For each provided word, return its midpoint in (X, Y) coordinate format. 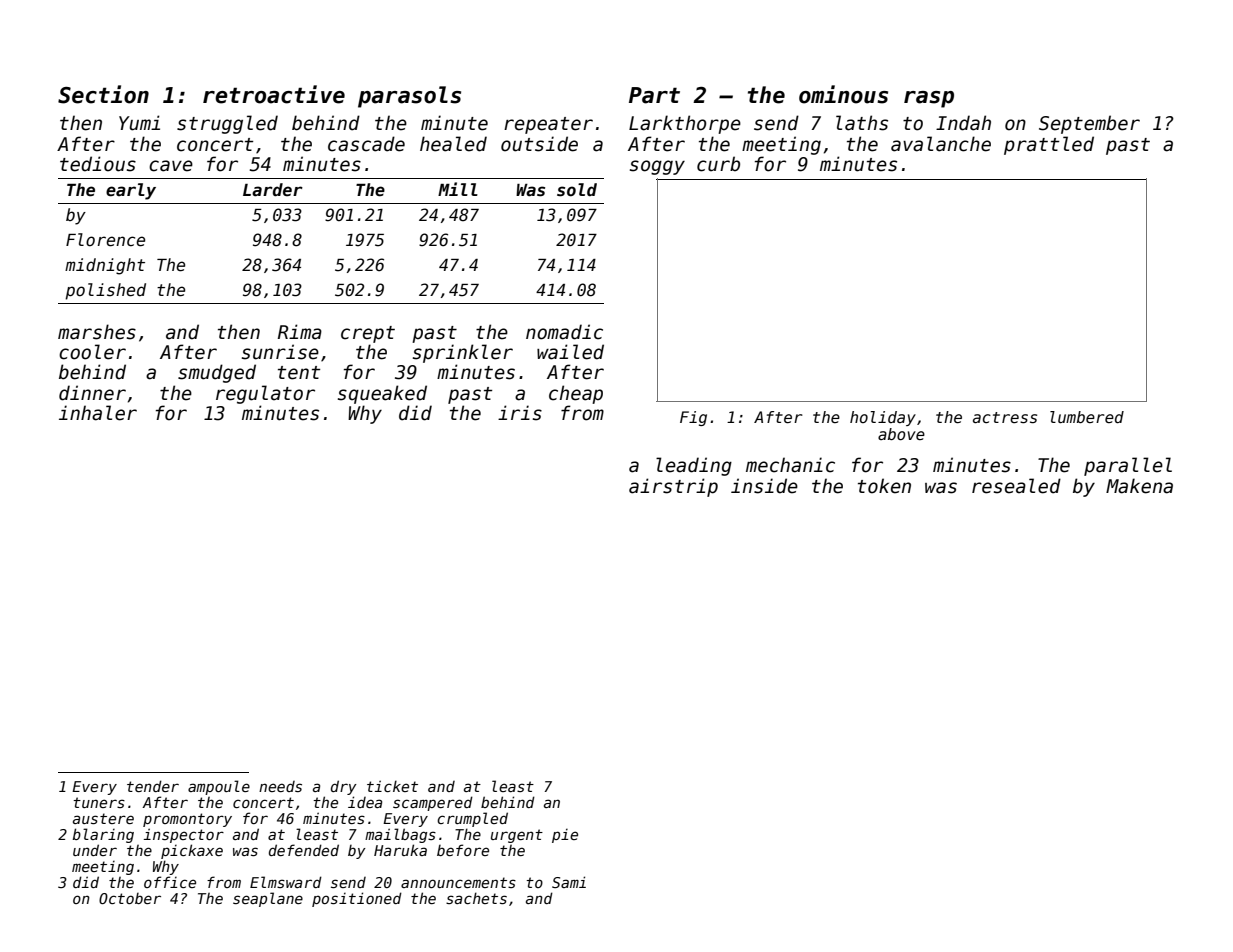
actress (1005, 418)
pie (565, 836)
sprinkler (463, 353)
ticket (392, 786)
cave (171, 166)
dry (344, 787)
